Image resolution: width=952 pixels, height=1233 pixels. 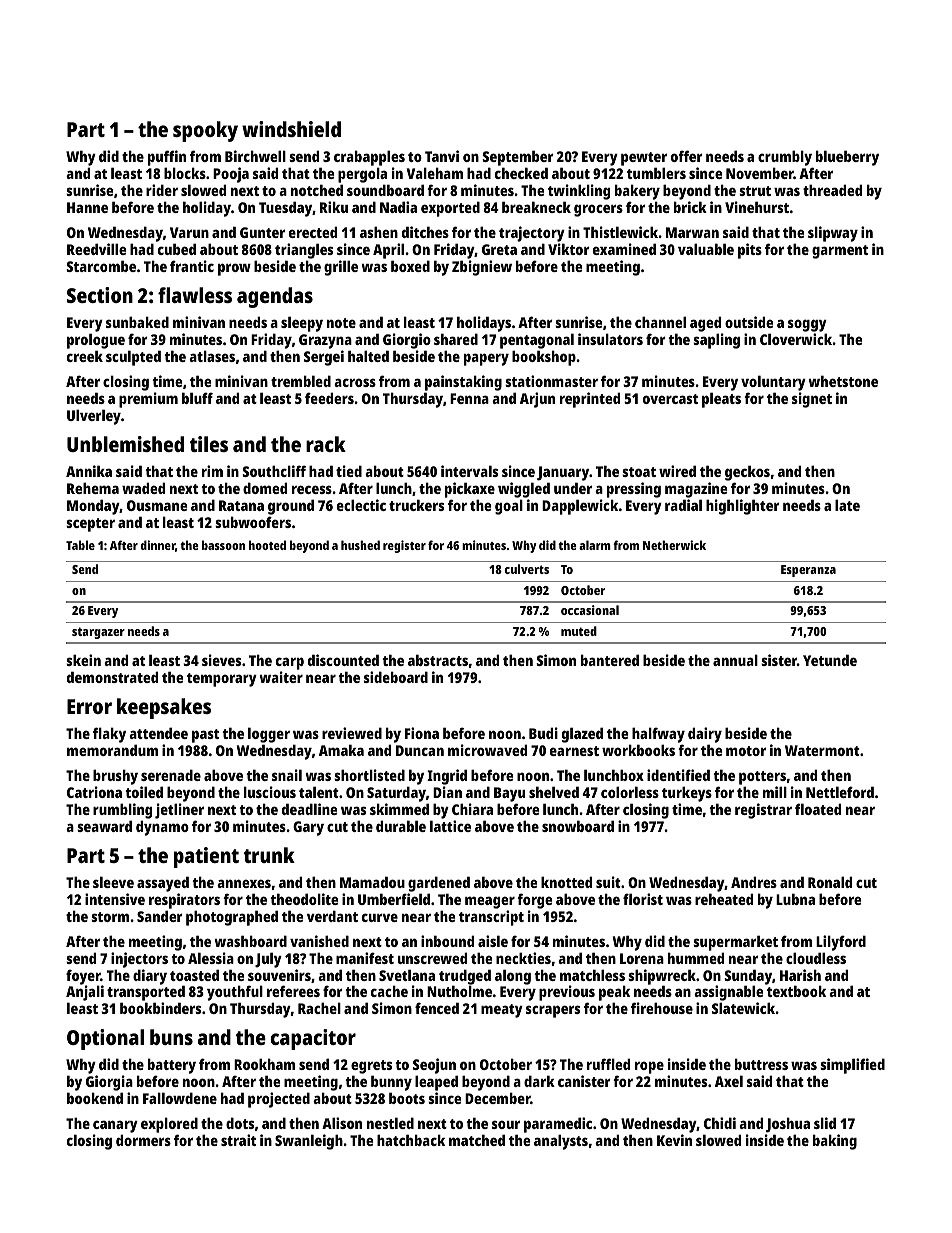 I want to click on dark, so click(x=539, y=1081).
